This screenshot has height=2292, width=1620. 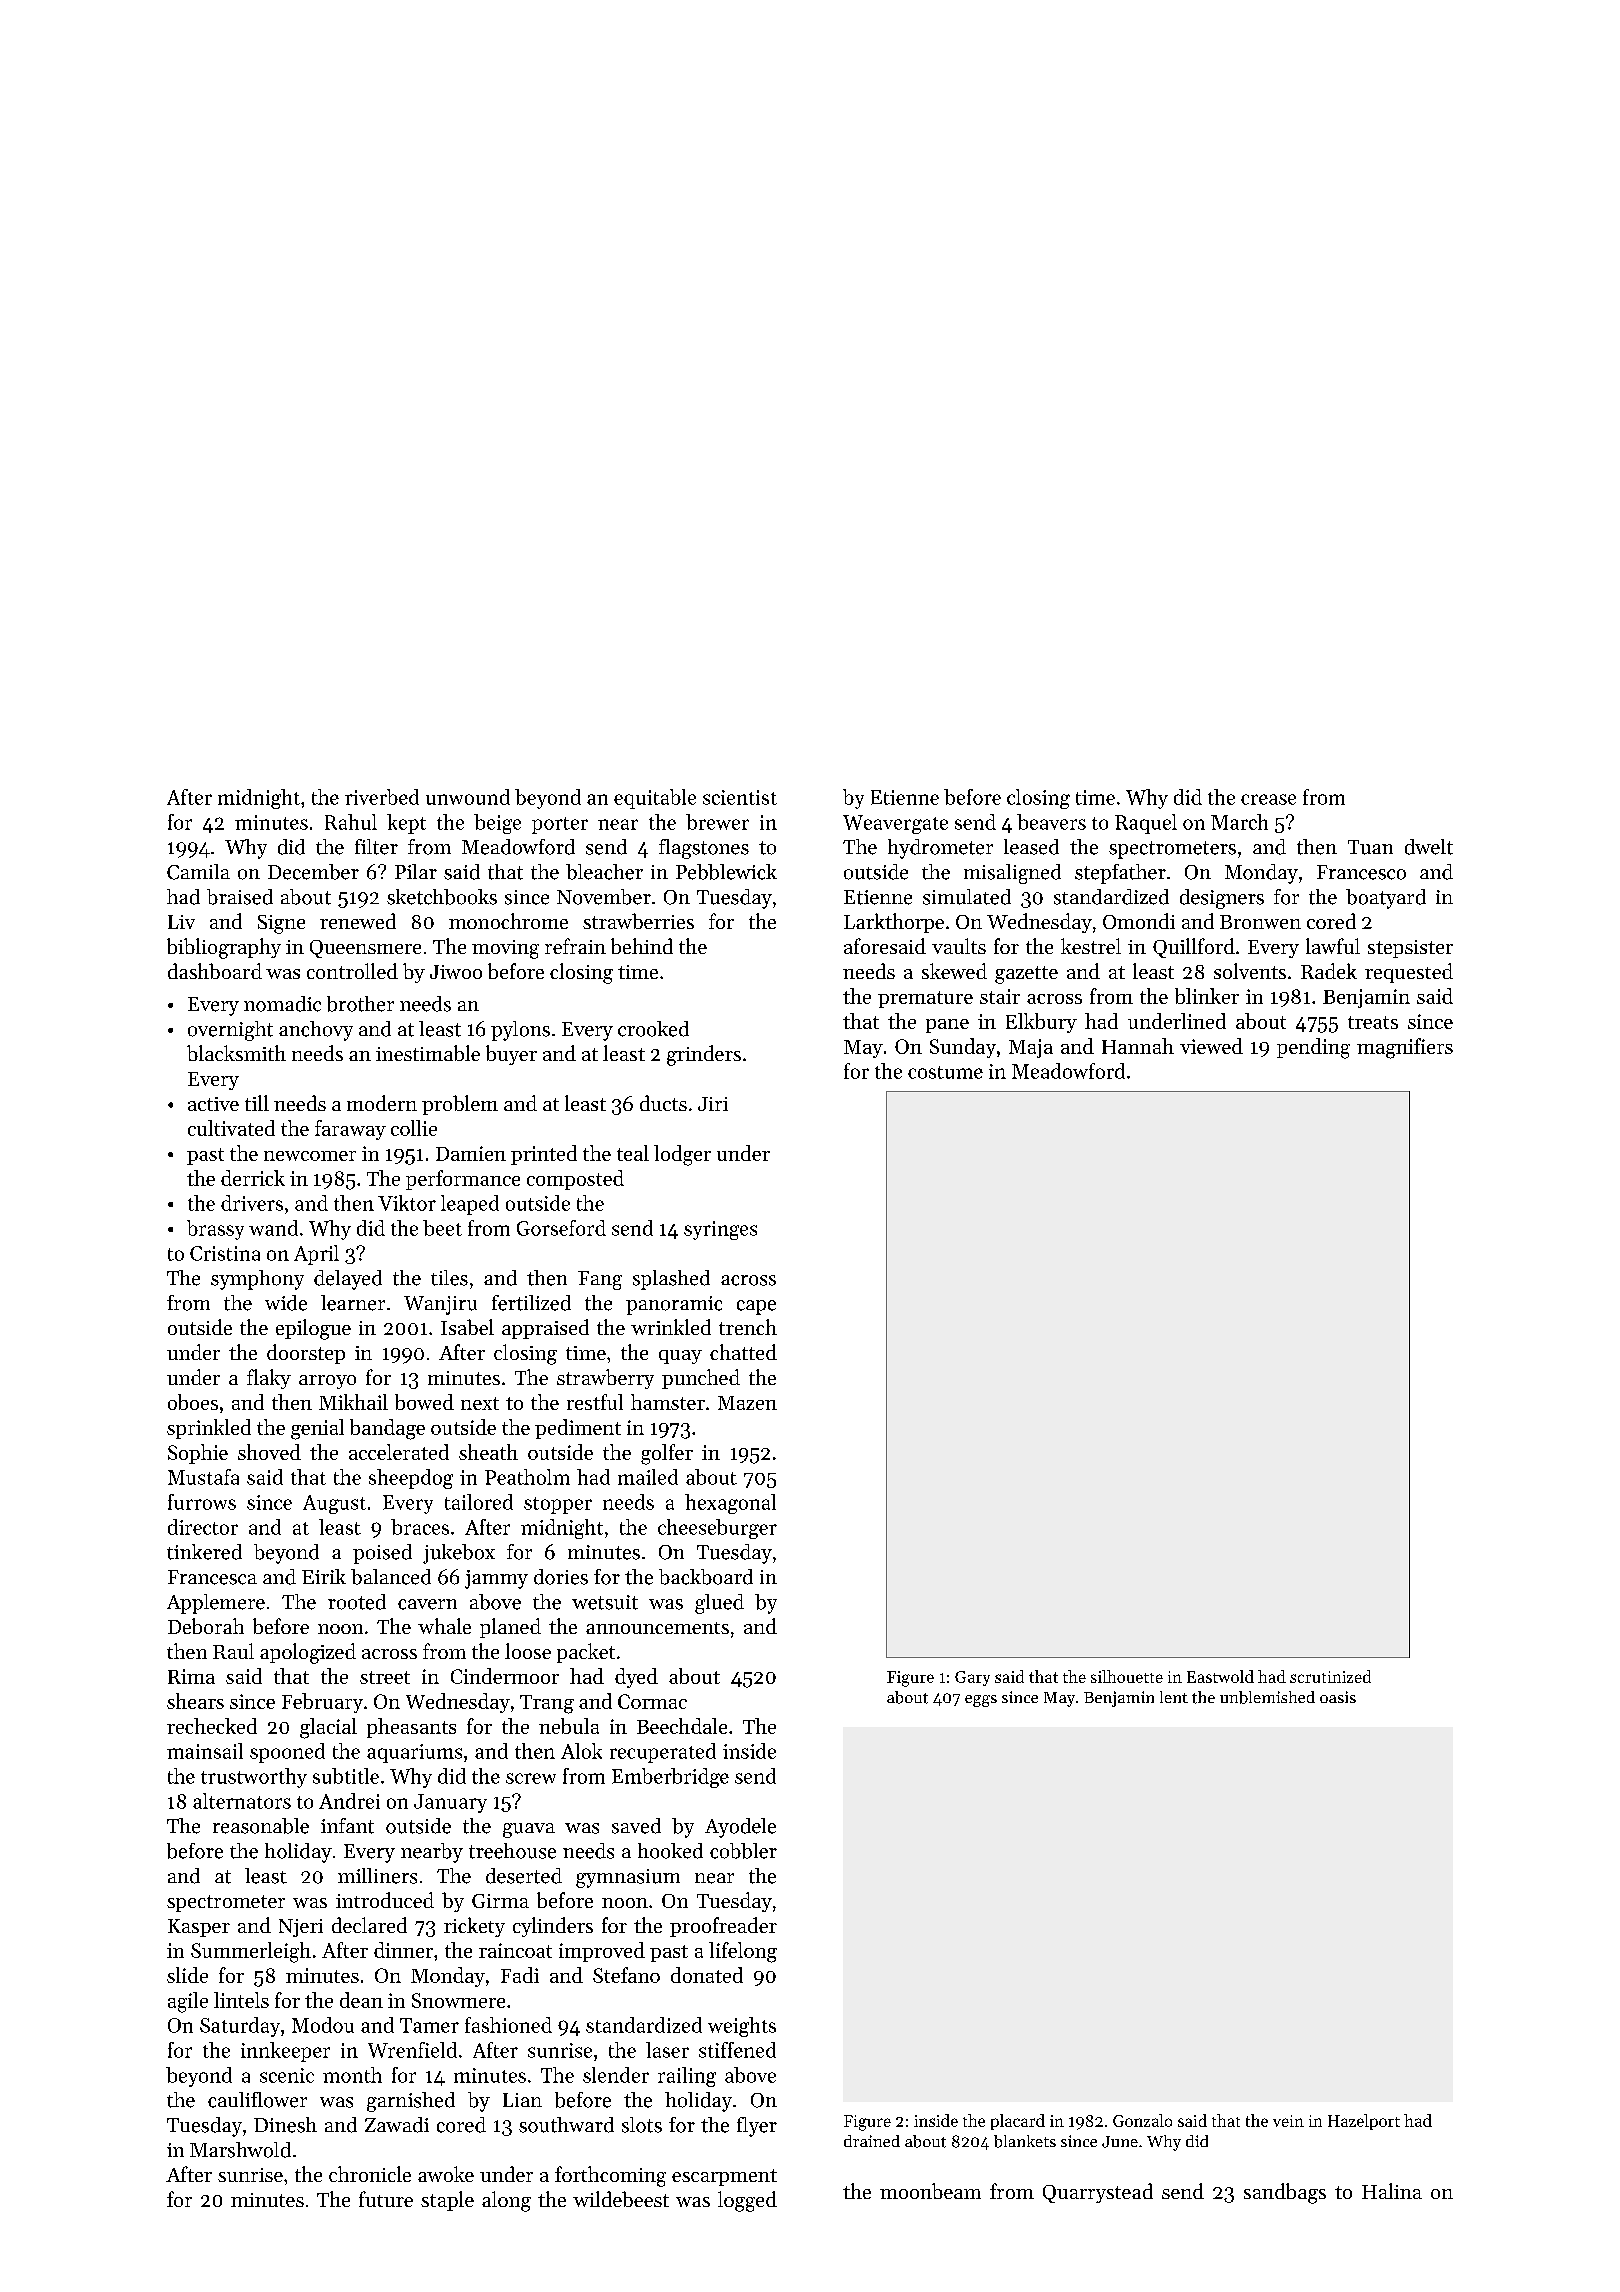 What do you see at coordinates (740, 797) in the screenshot?
I see `scientist` at bounding box center [740, 797].
